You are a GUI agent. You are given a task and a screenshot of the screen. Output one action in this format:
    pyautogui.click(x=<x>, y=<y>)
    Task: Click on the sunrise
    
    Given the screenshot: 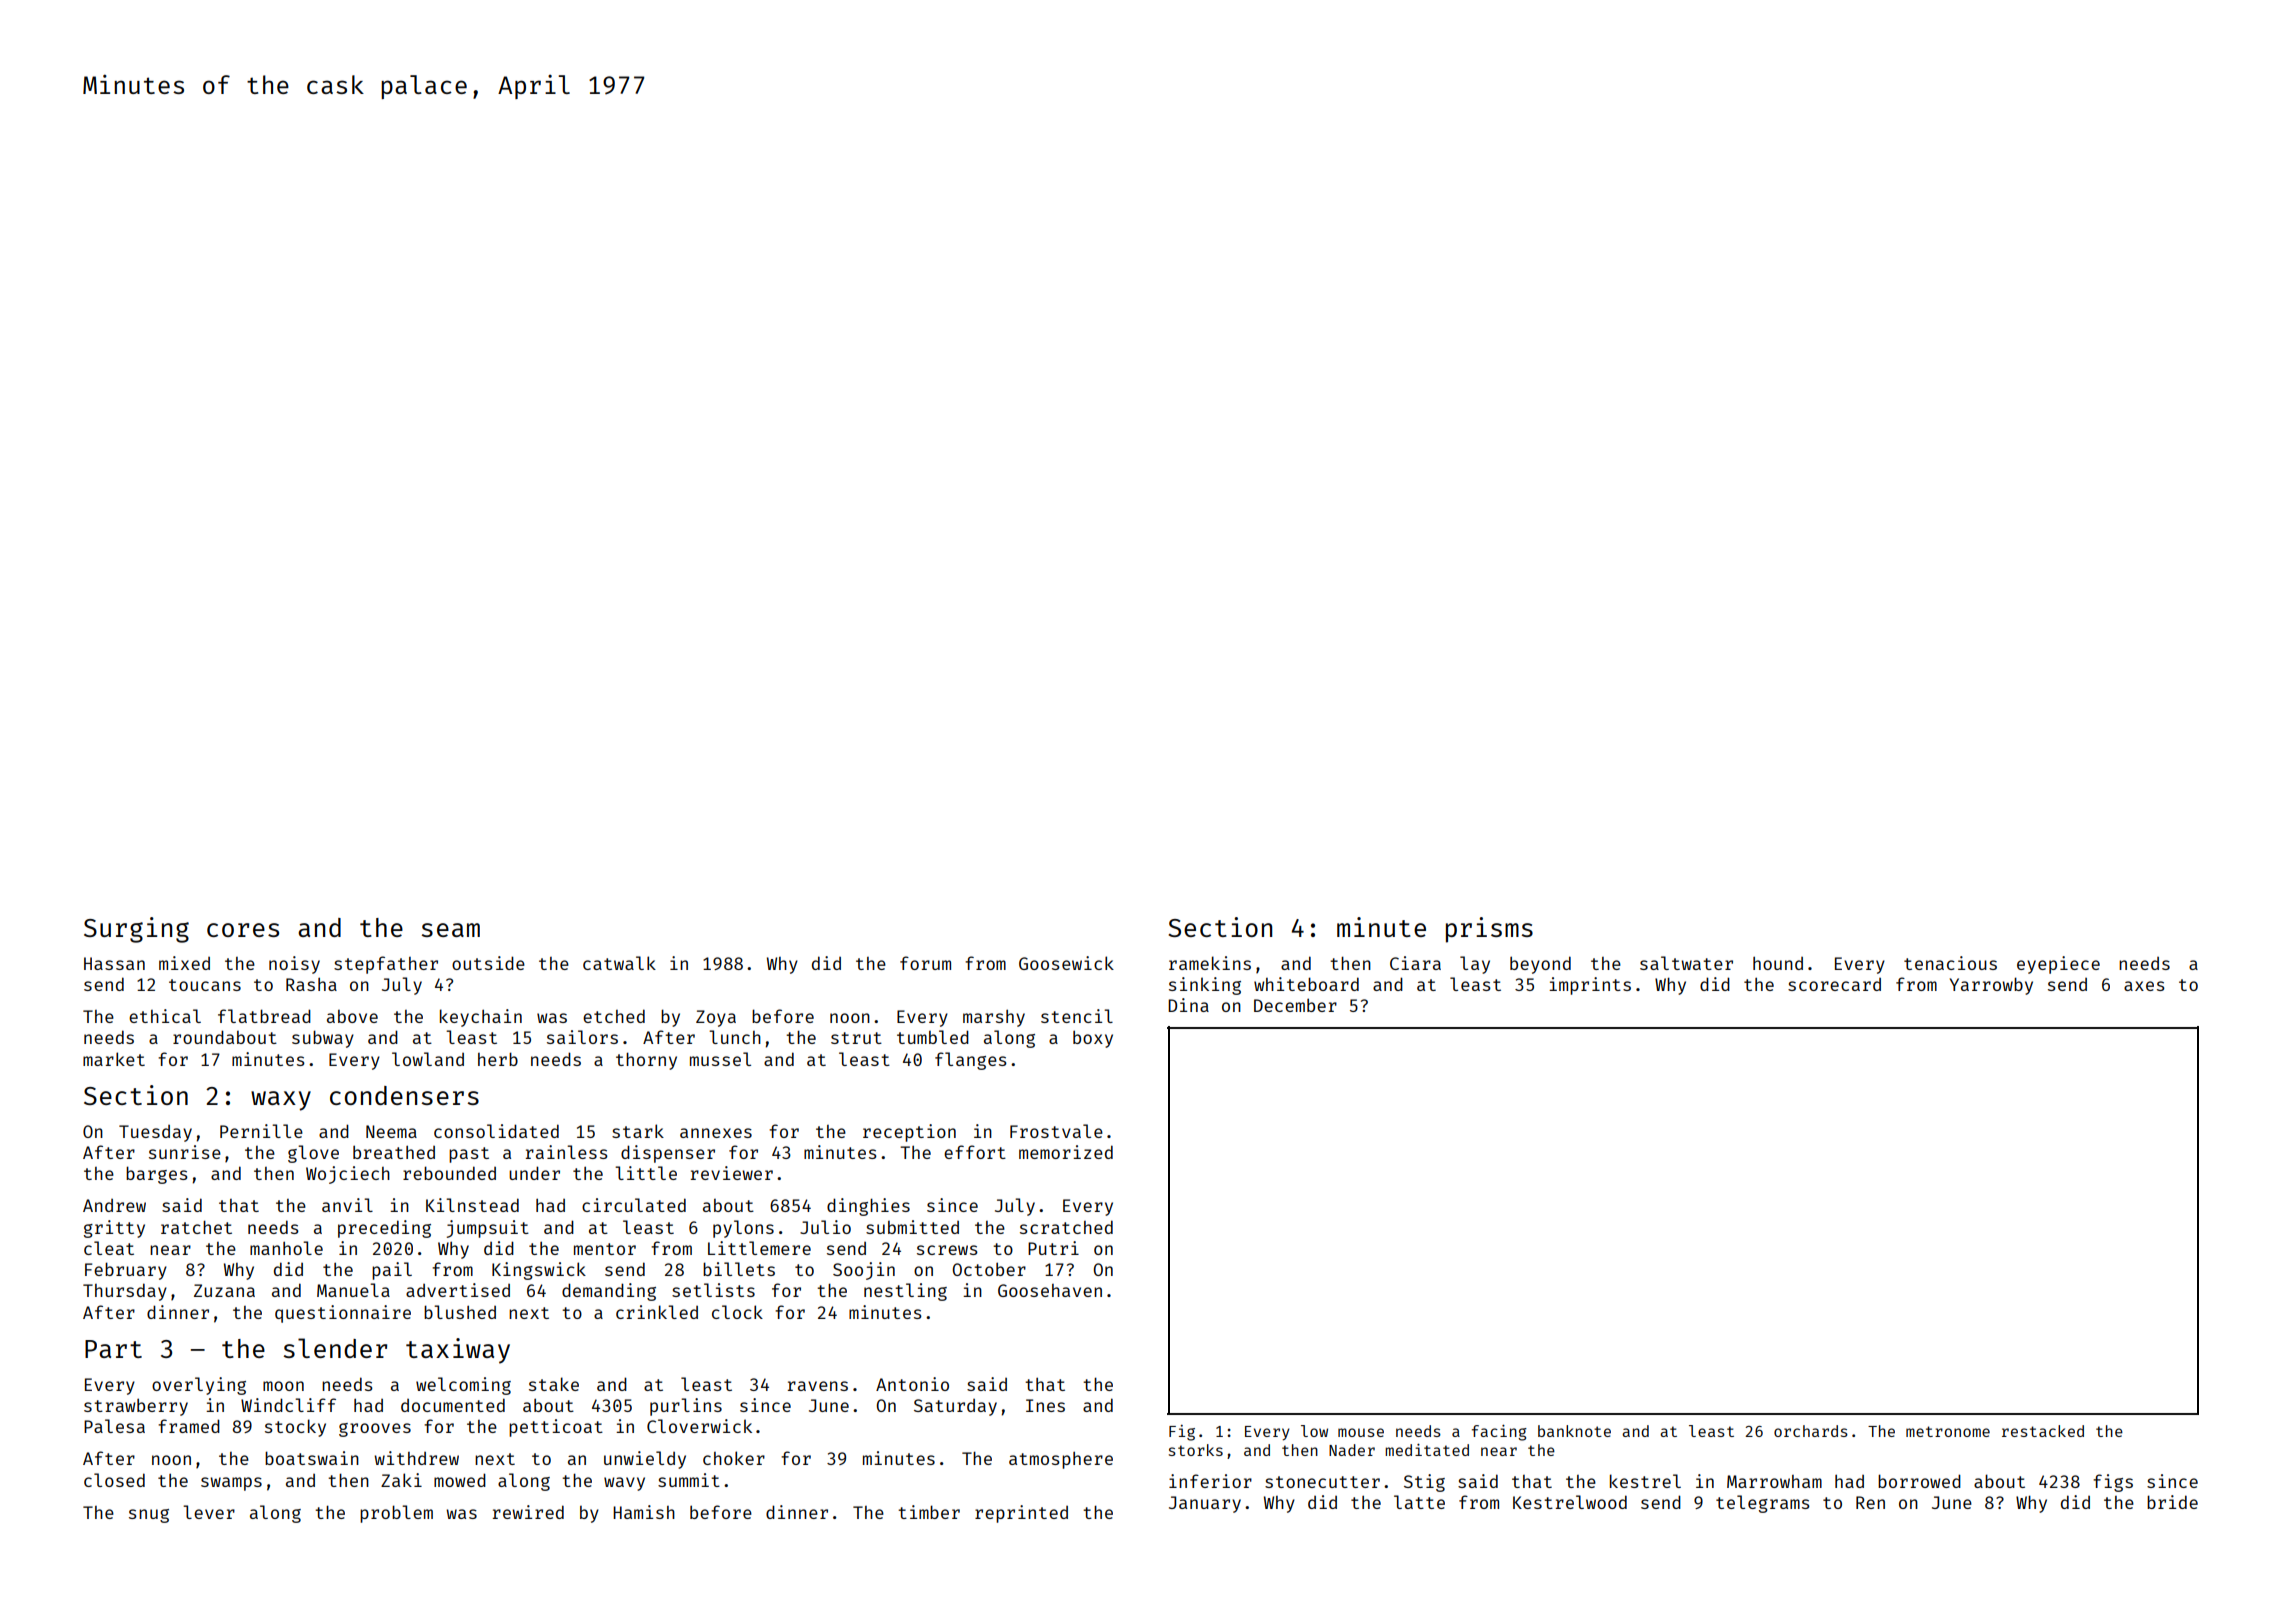 What is the action you would take?
    pyautogui.click(x=185, y=1152)
